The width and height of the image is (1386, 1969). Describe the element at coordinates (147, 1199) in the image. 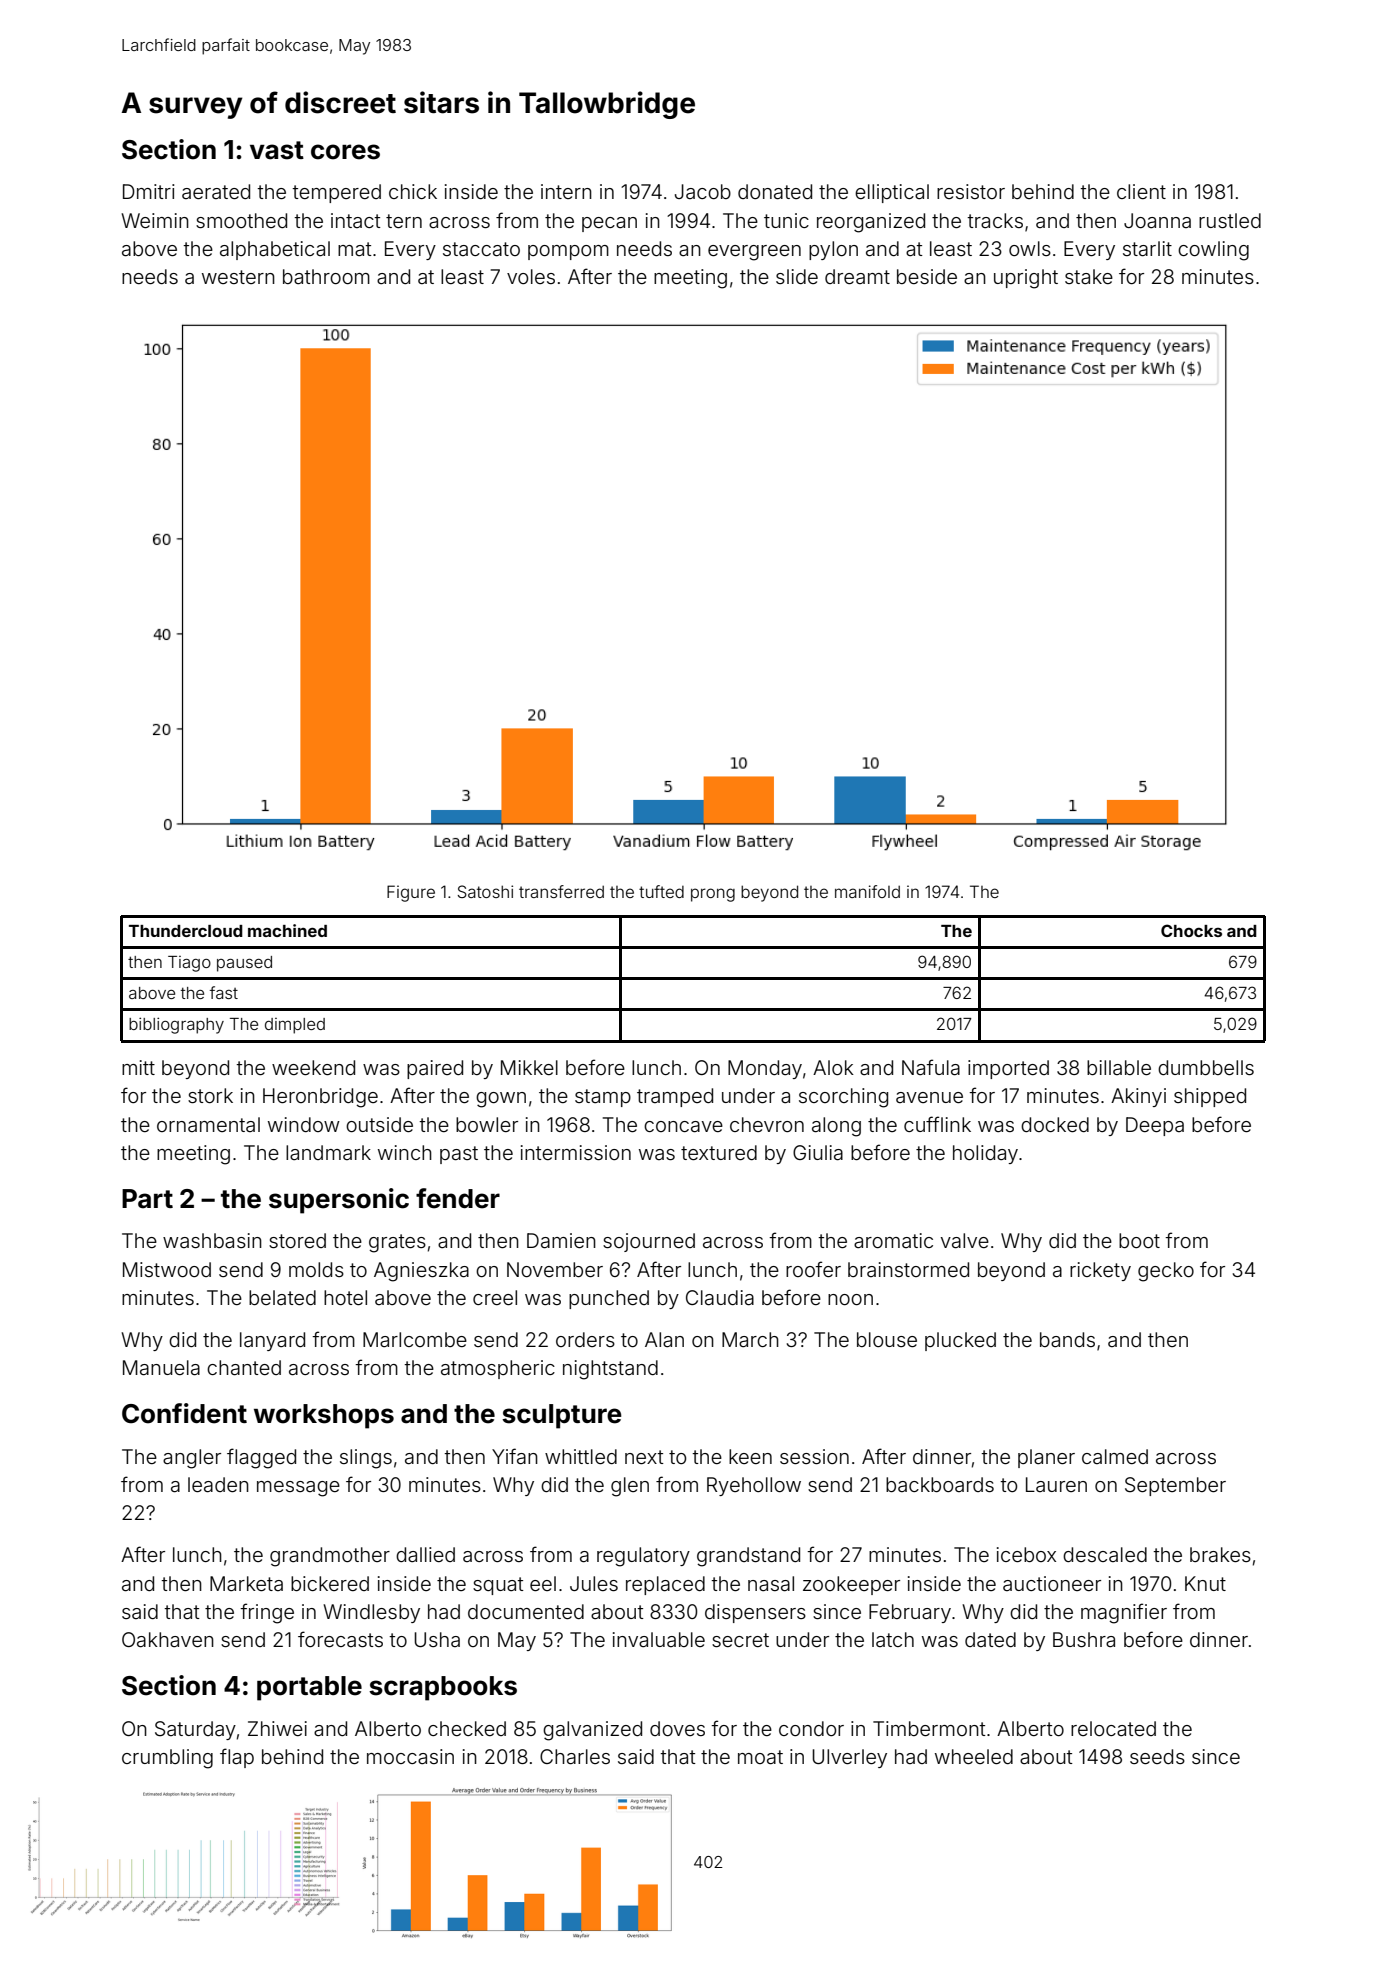

I see `Part` at that location.
